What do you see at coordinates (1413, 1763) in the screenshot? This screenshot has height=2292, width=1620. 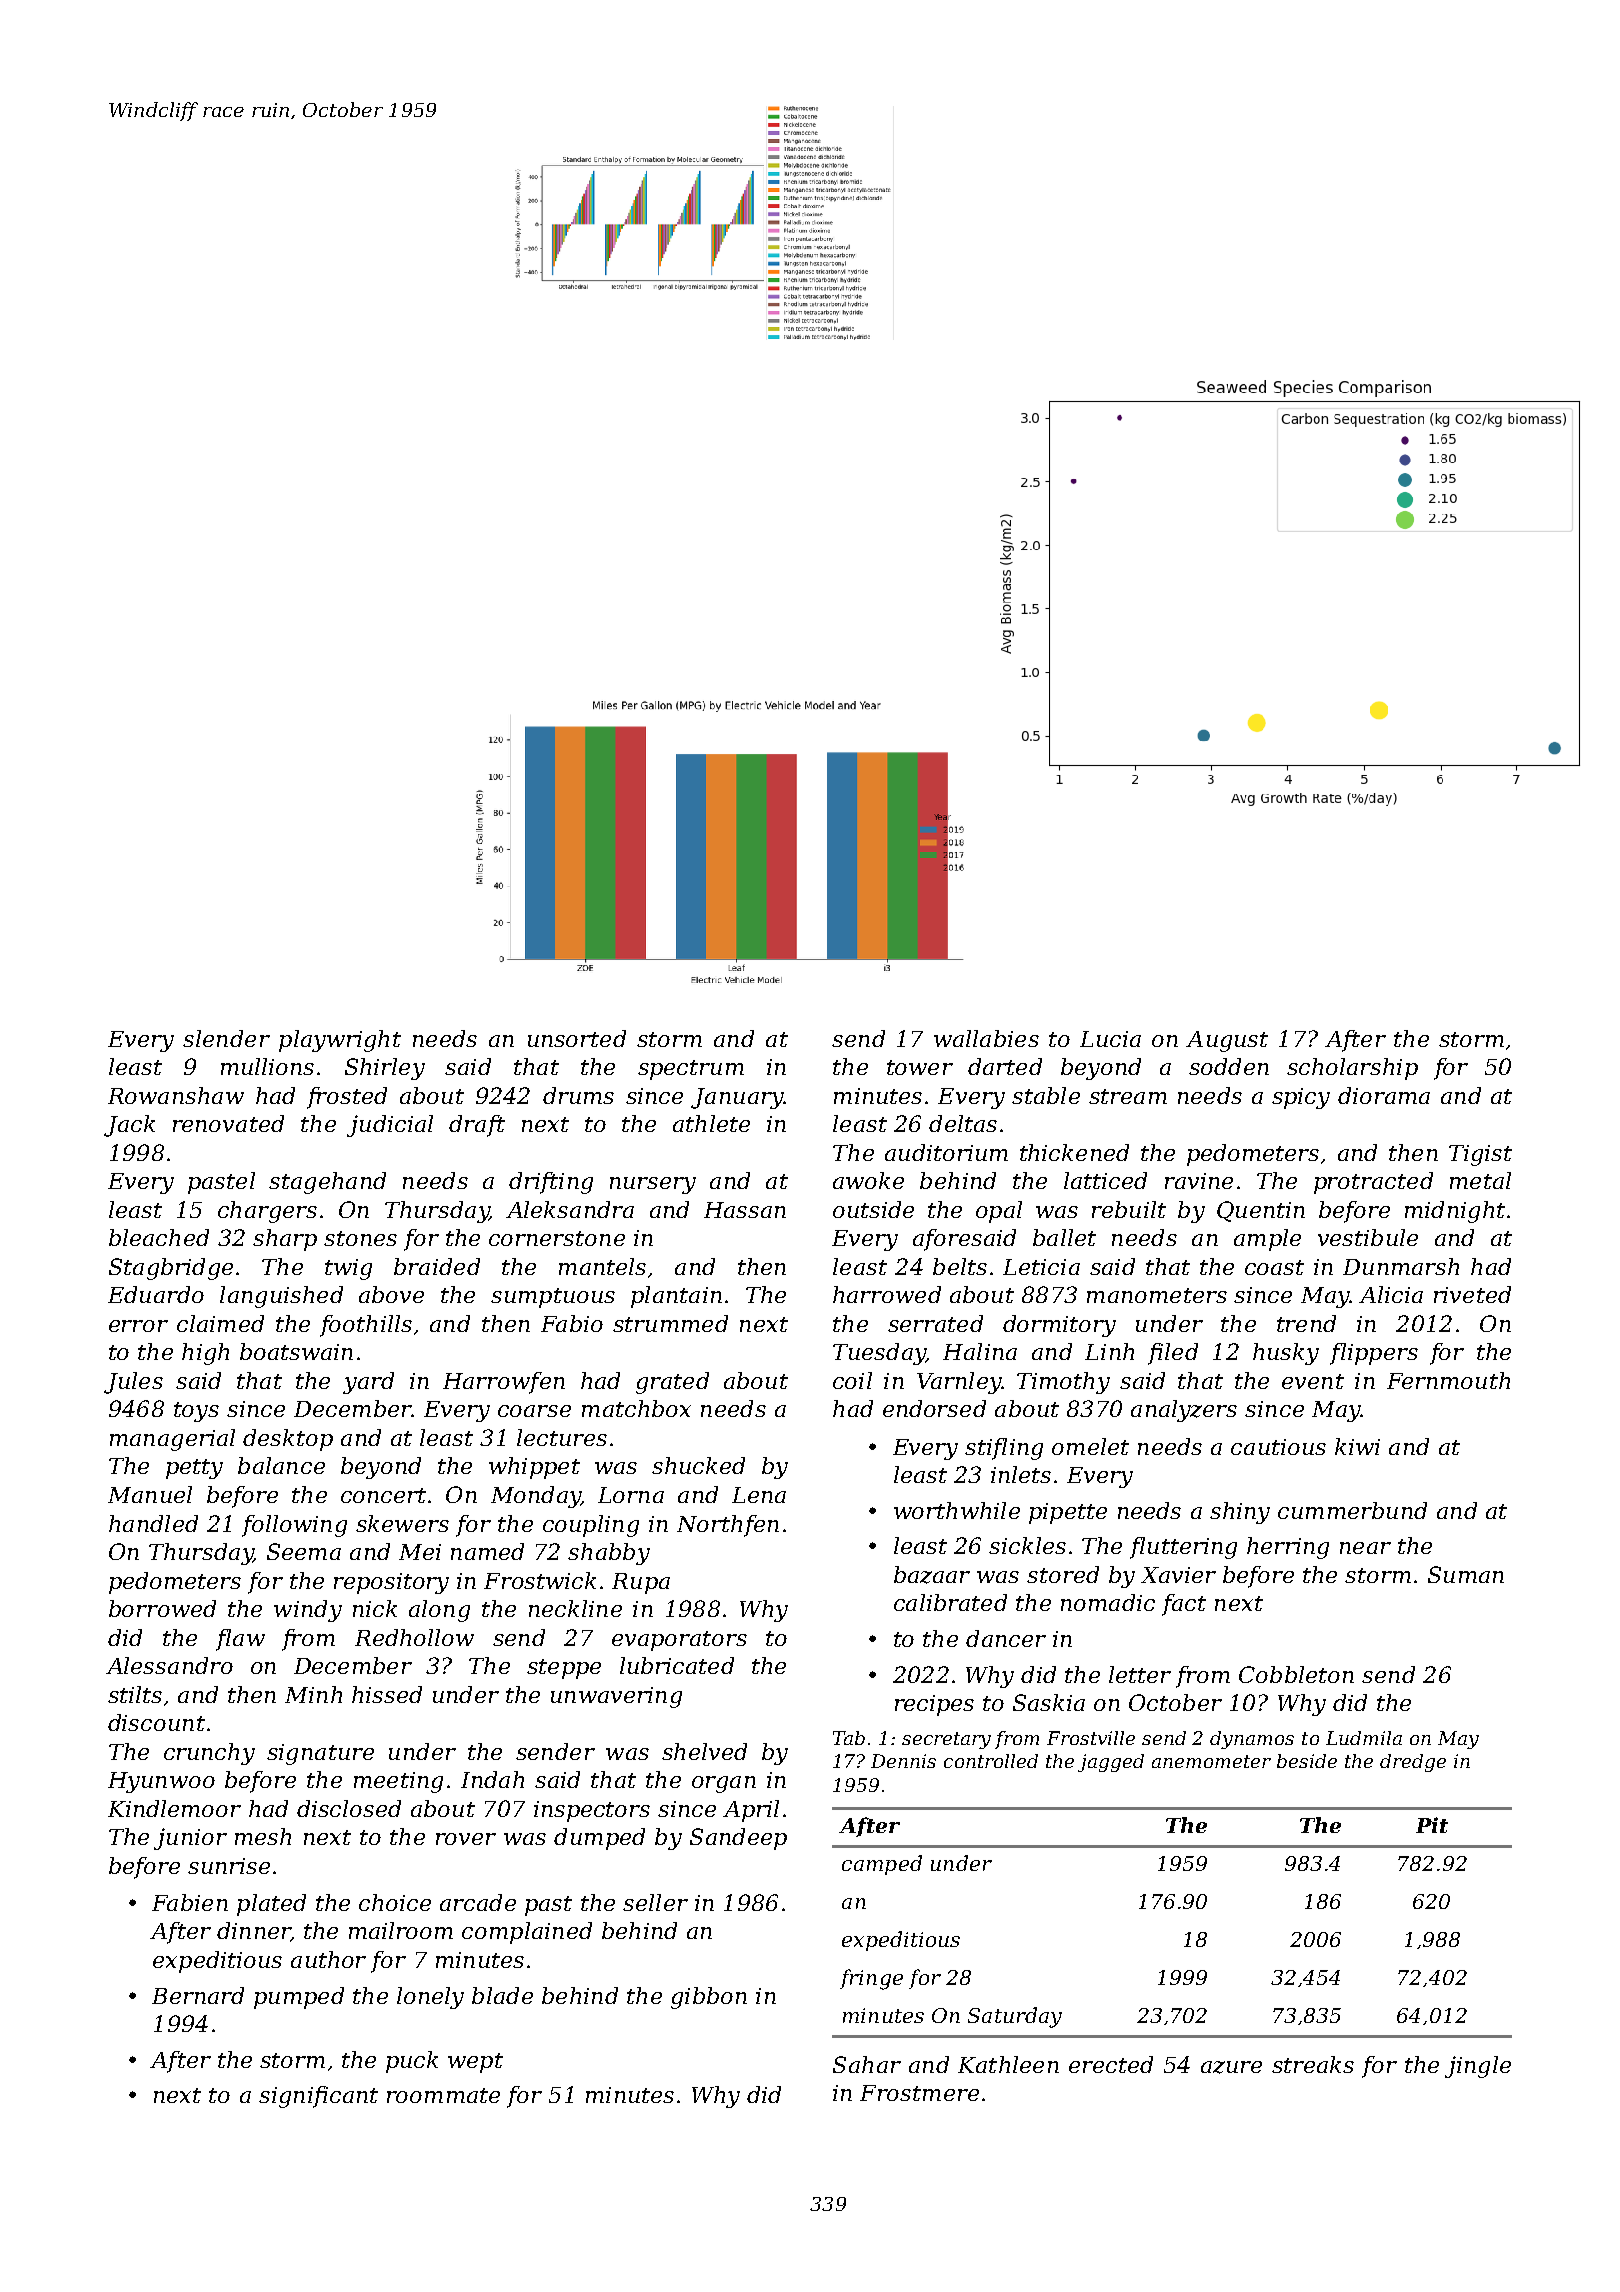 I see `dredge` at bounding box center [1413, 1763].
